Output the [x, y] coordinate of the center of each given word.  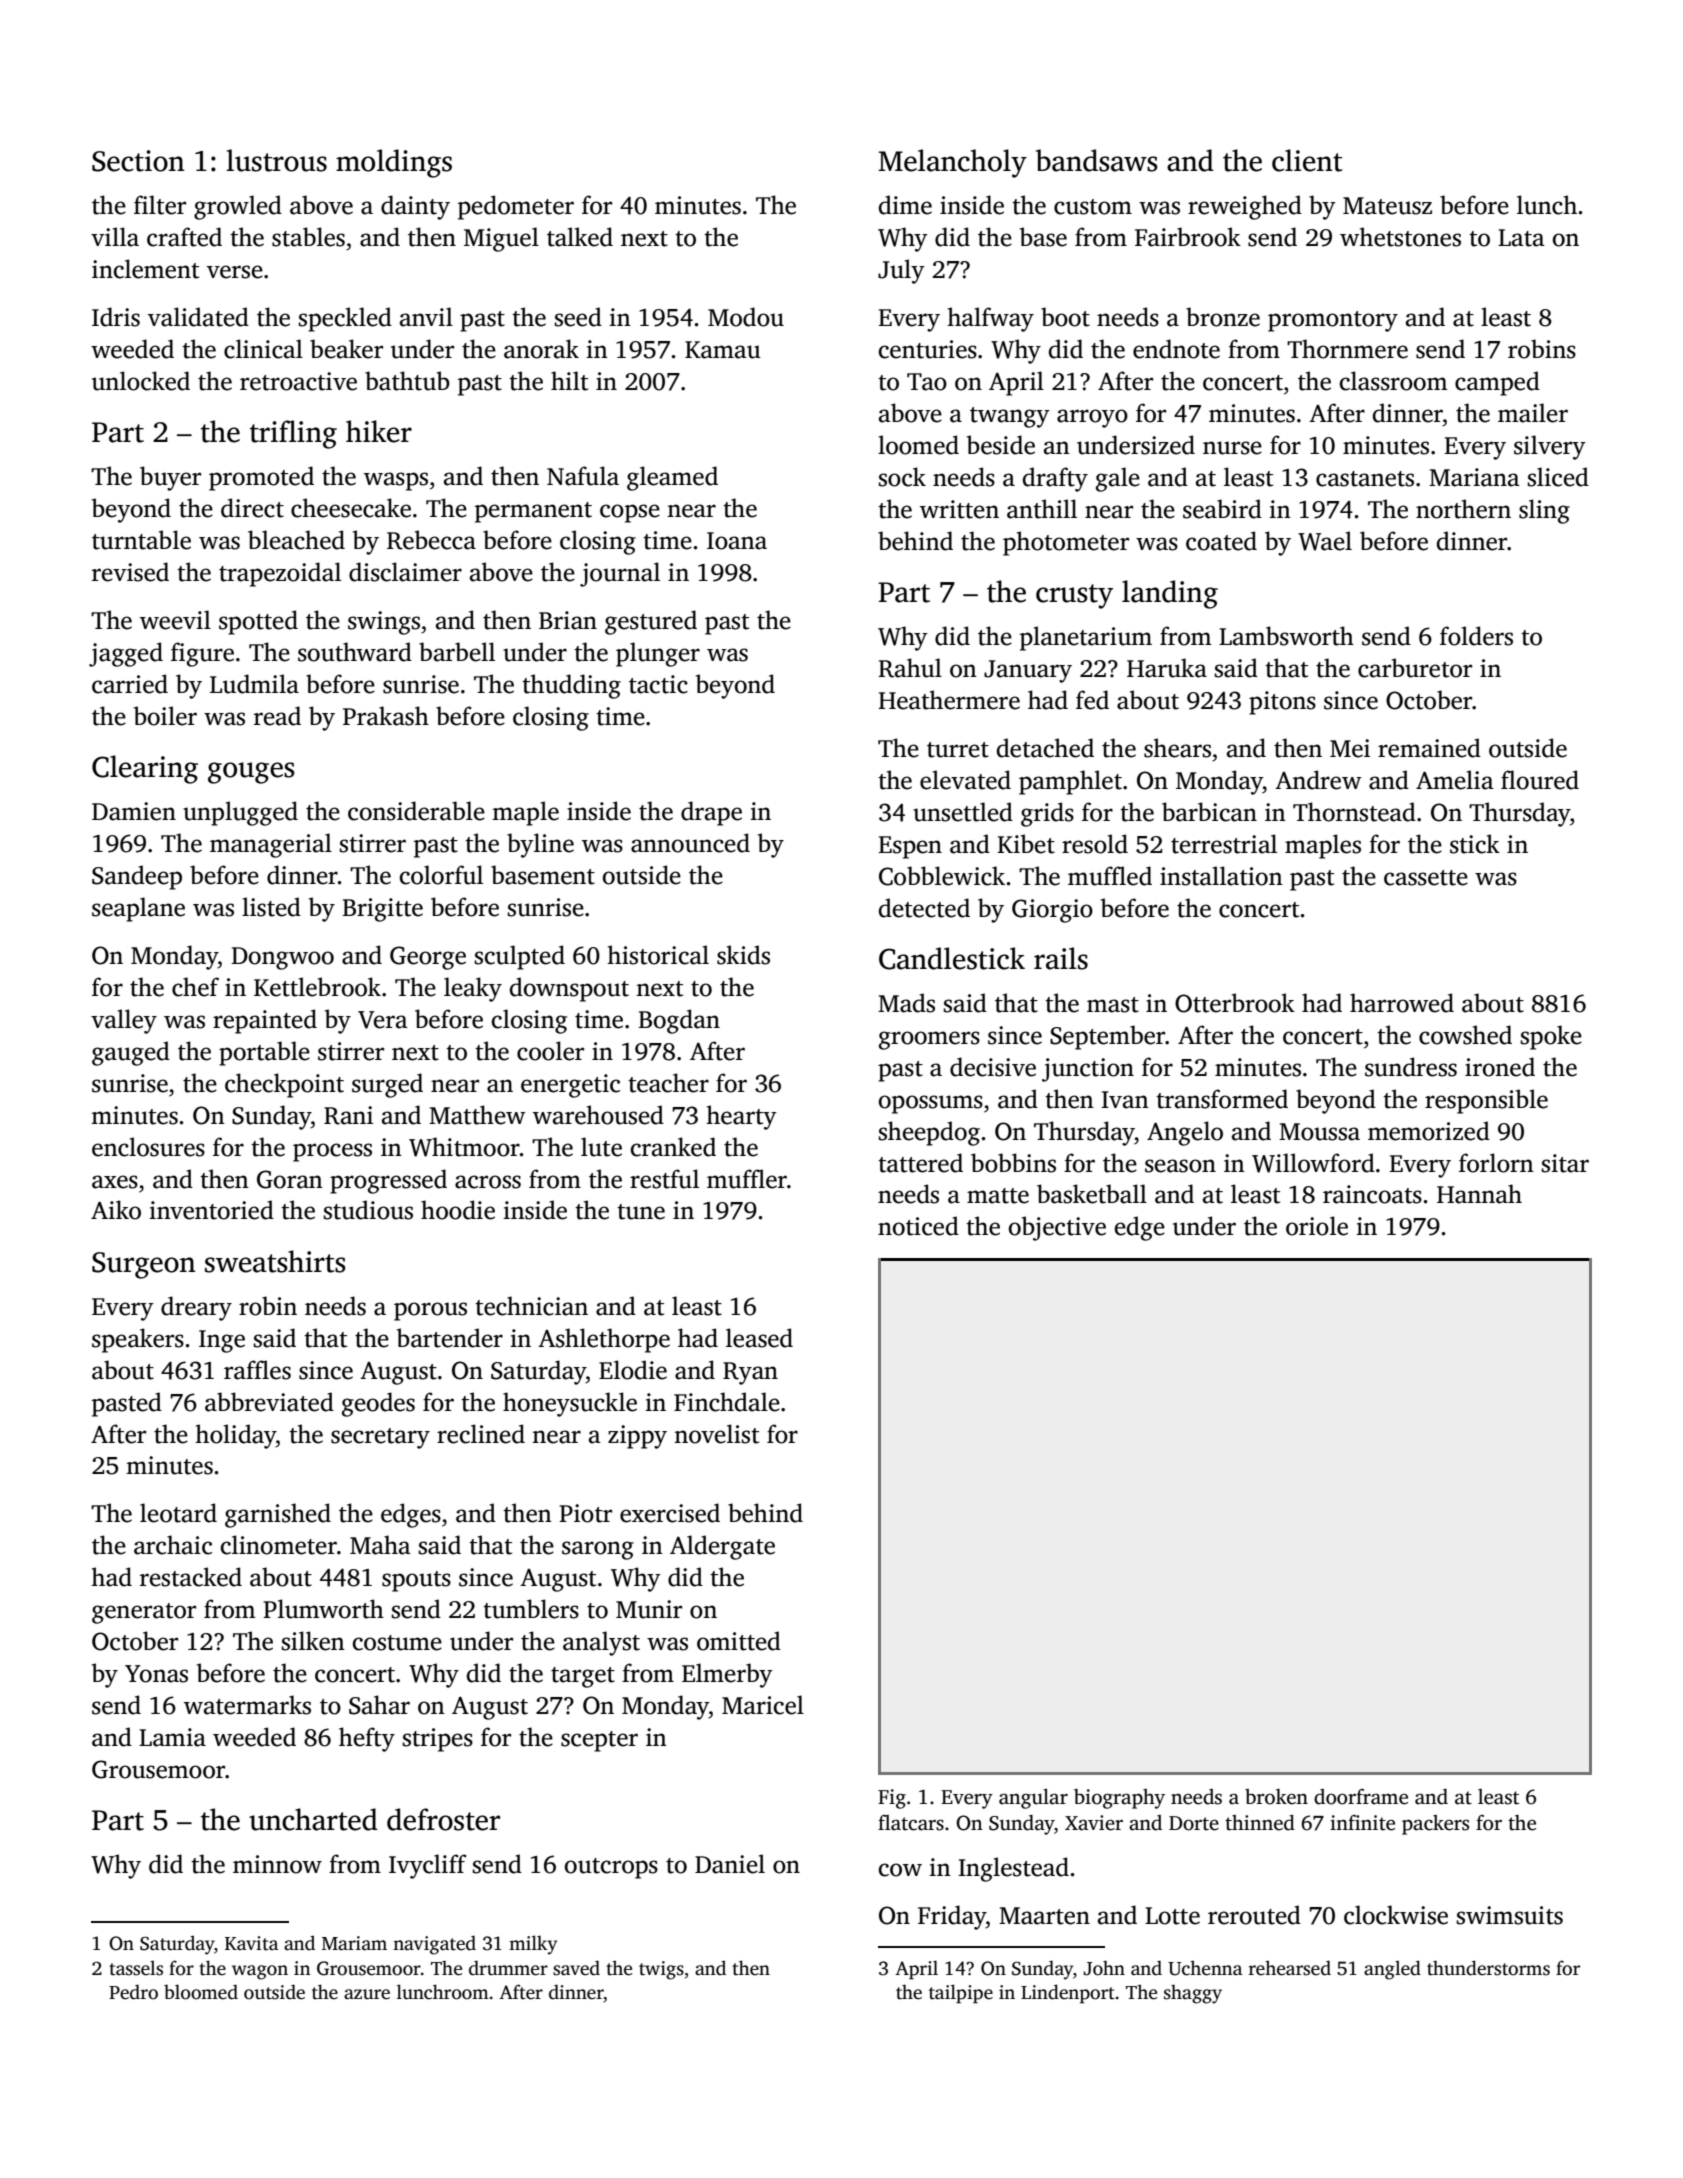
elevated [965, 780]
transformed [1222, 1099]
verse [235, 272]
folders [1476, 636]
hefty [367, 1739]
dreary [196, 1308]
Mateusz [1387, 206]
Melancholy [952, 163]
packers [1435, 1825]
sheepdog [929, 1133]
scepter [599, 1741]
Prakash [386, 716]
